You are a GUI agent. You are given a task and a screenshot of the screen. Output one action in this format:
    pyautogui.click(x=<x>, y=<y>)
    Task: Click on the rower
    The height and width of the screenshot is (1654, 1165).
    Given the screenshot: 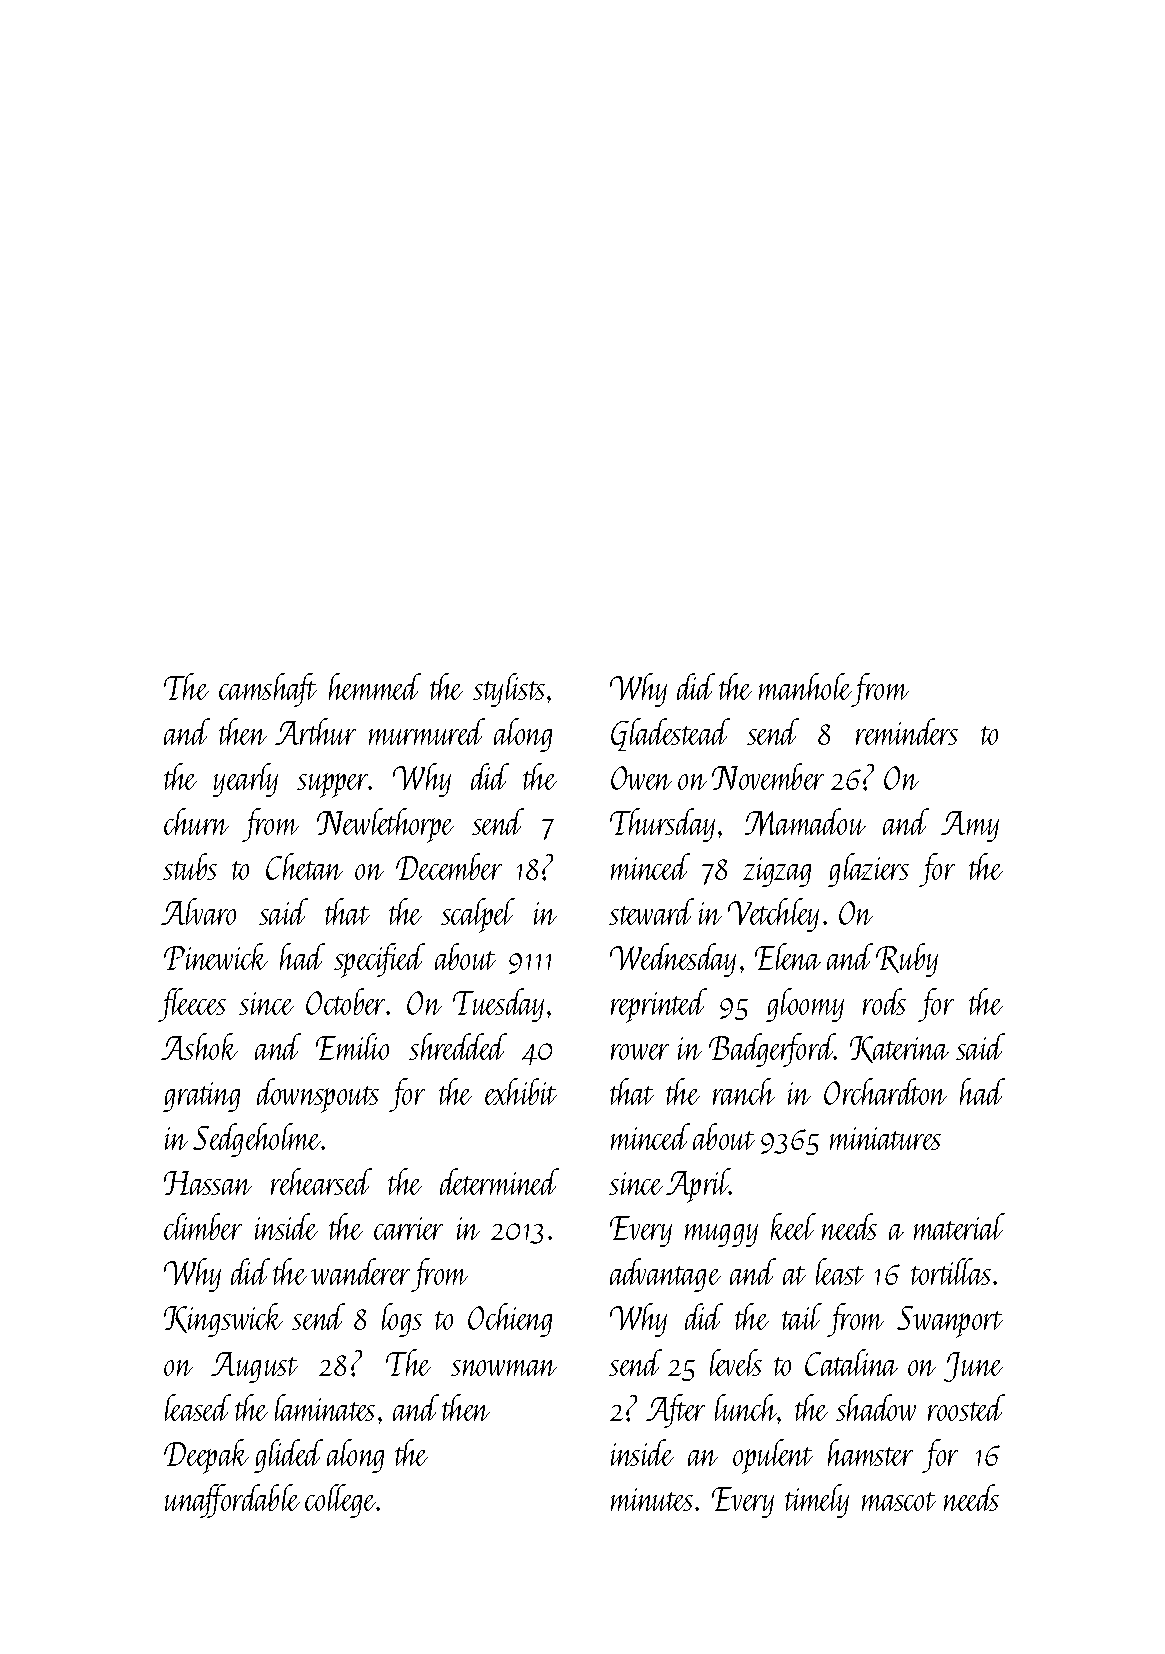 What is the action you would take?
    pyautogui.click(x=640, y=1052)
